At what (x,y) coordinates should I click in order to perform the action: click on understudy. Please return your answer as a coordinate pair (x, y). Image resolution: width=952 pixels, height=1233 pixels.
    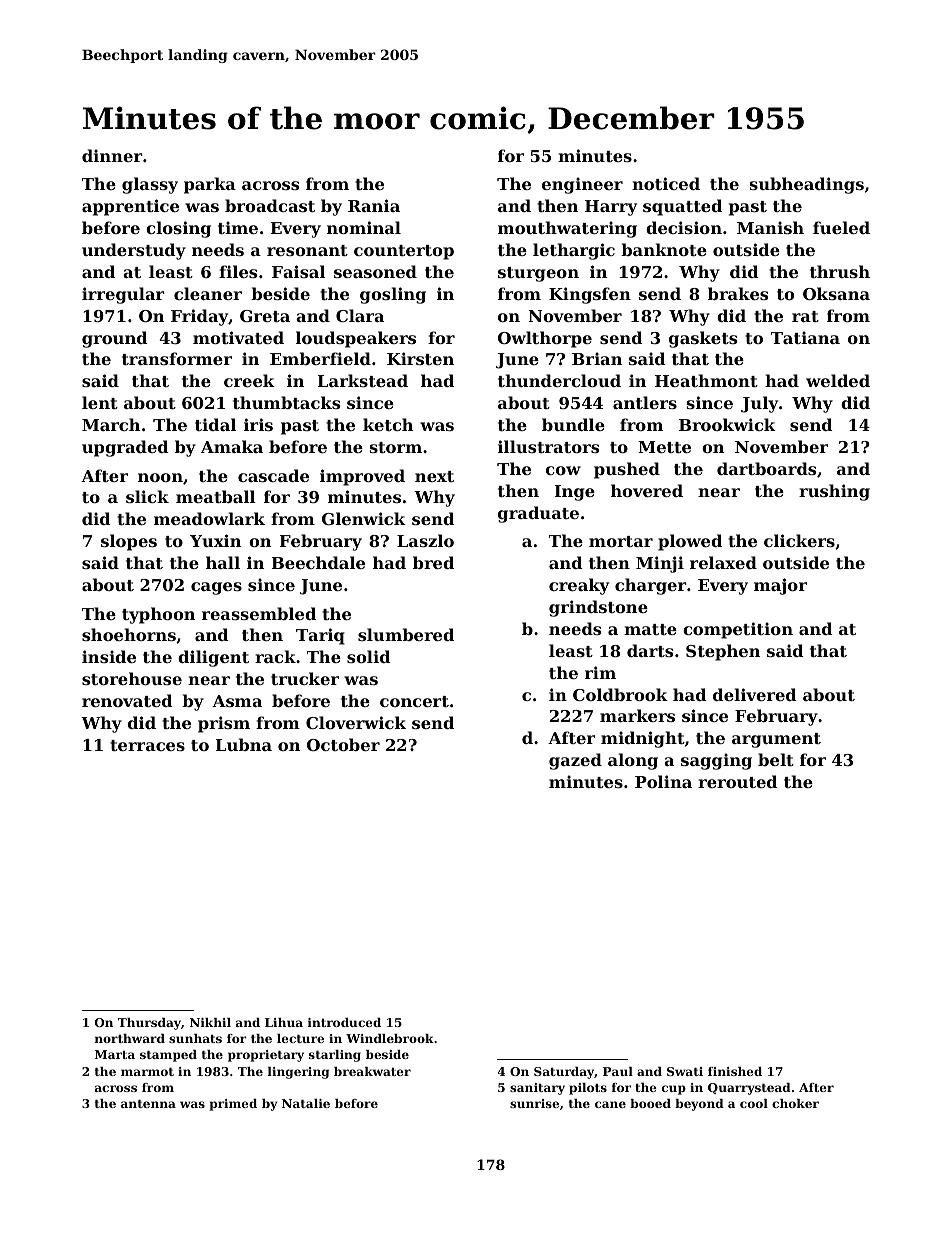
    Looking at the image, I should click on (134, 251).
